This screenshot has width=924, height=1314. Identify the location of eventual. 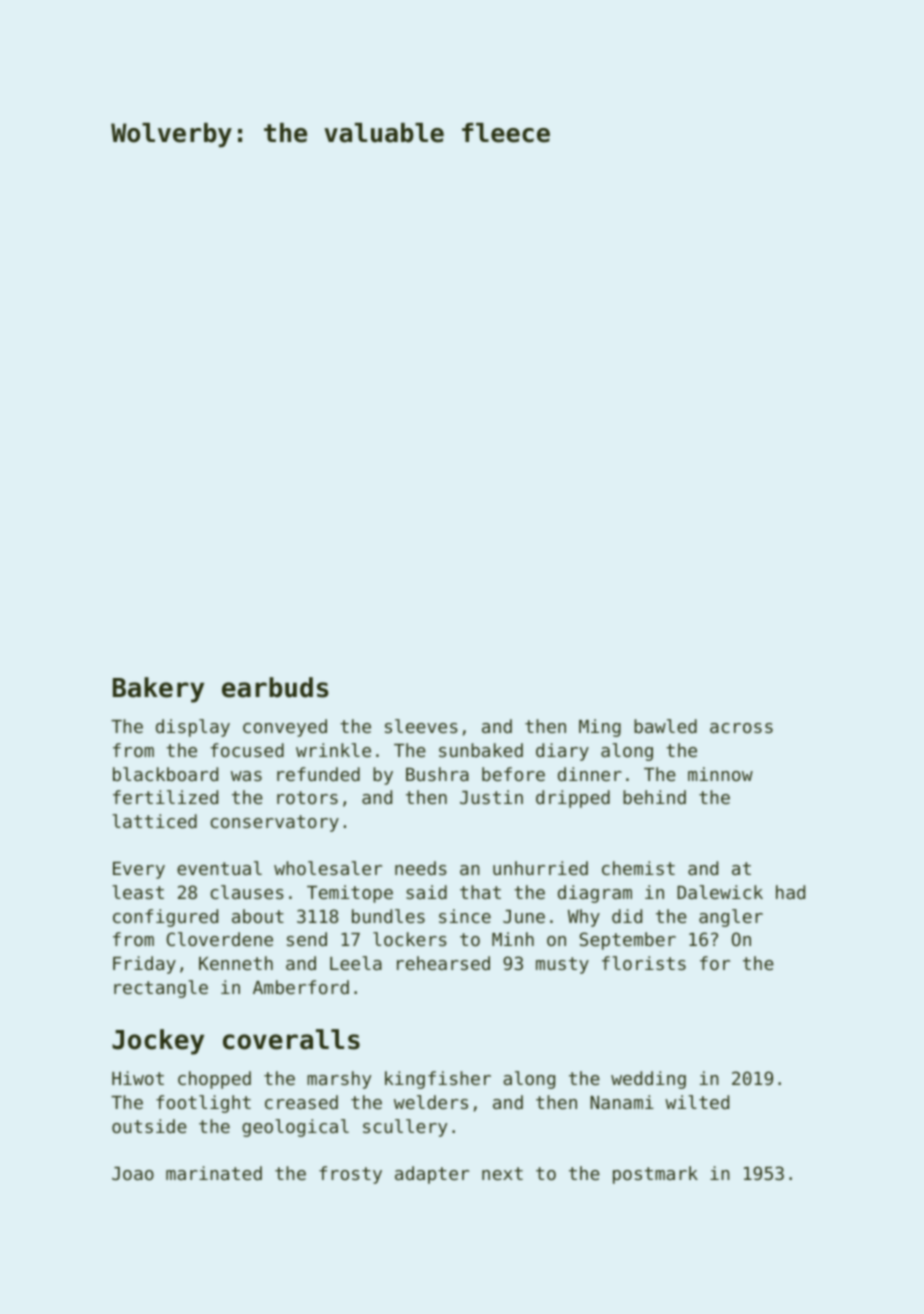
(219, 868).
